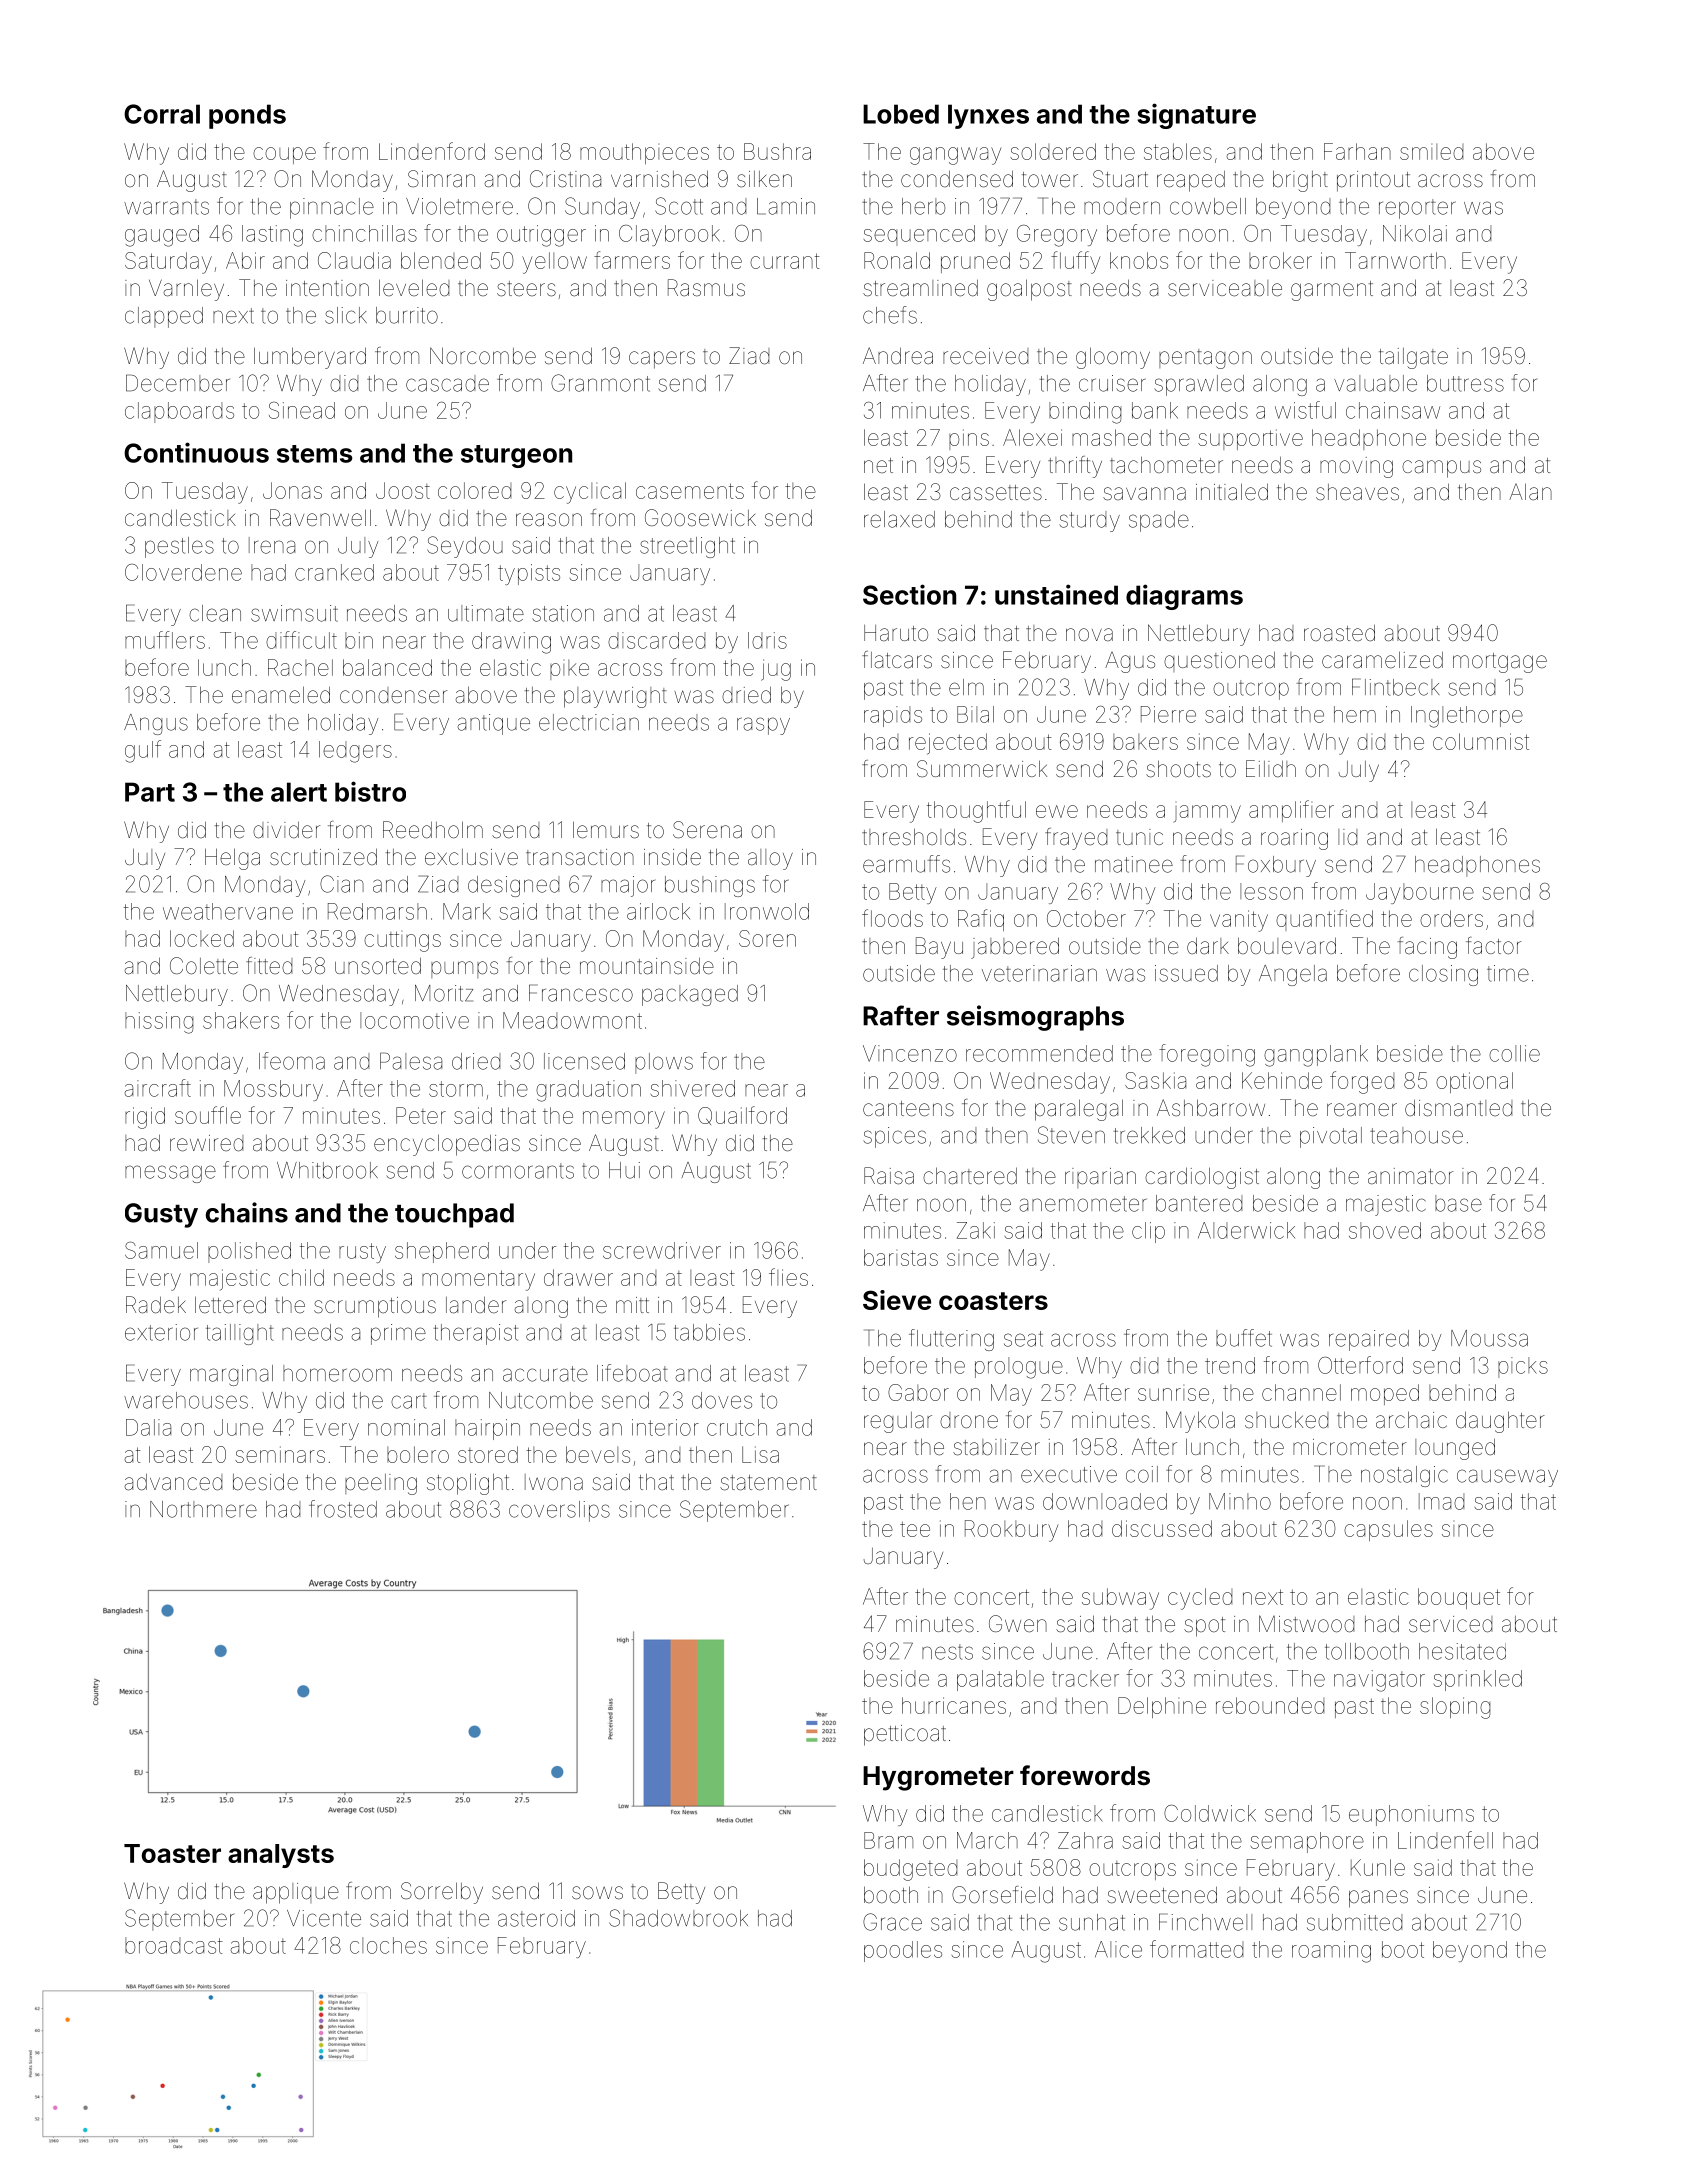 Image resolution: width=1683 pixels, height=2178 pixels. I want to click on memory, so click(624, 1120).
